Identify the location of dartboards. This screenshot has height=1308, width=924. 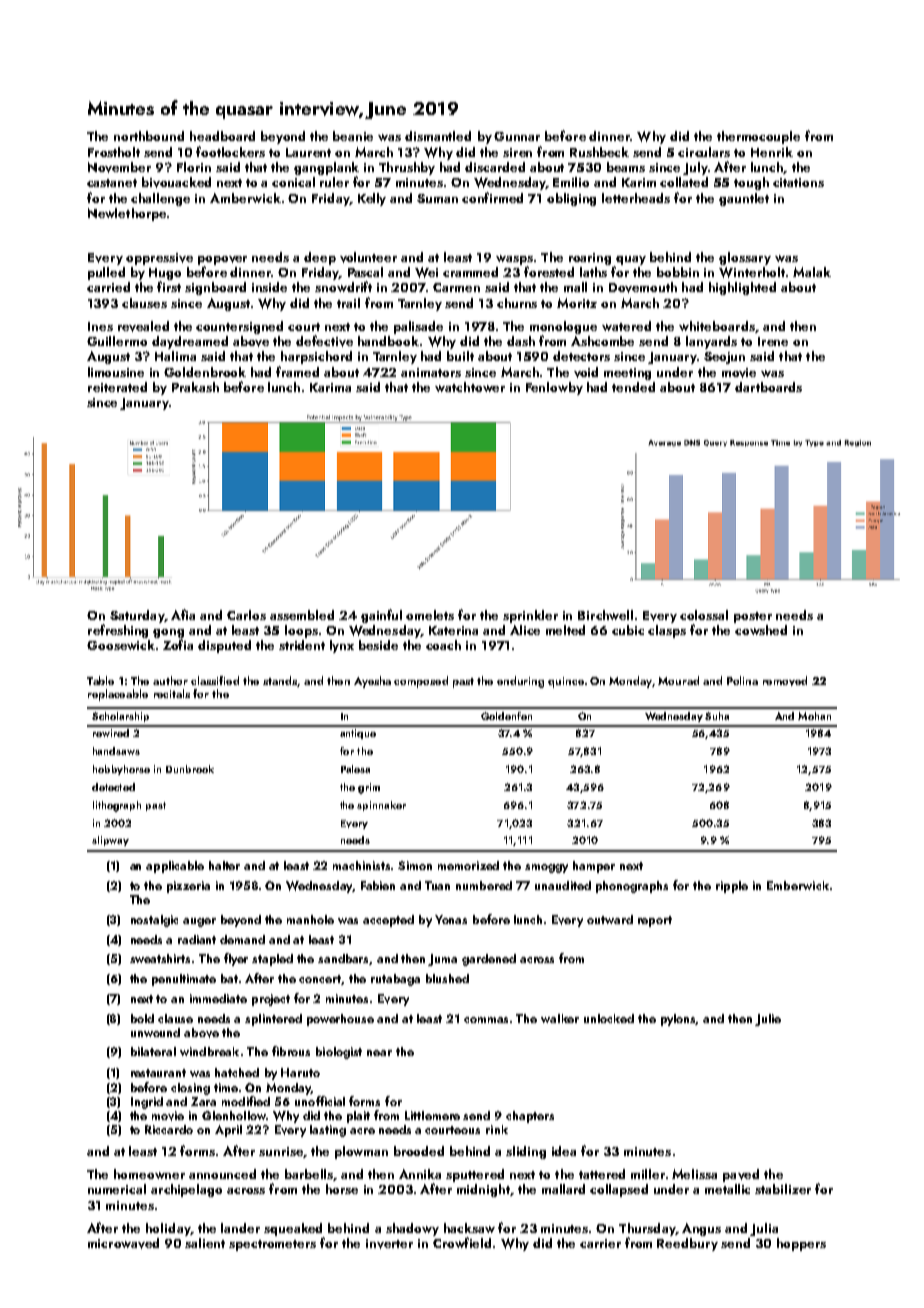
(768, 387).
